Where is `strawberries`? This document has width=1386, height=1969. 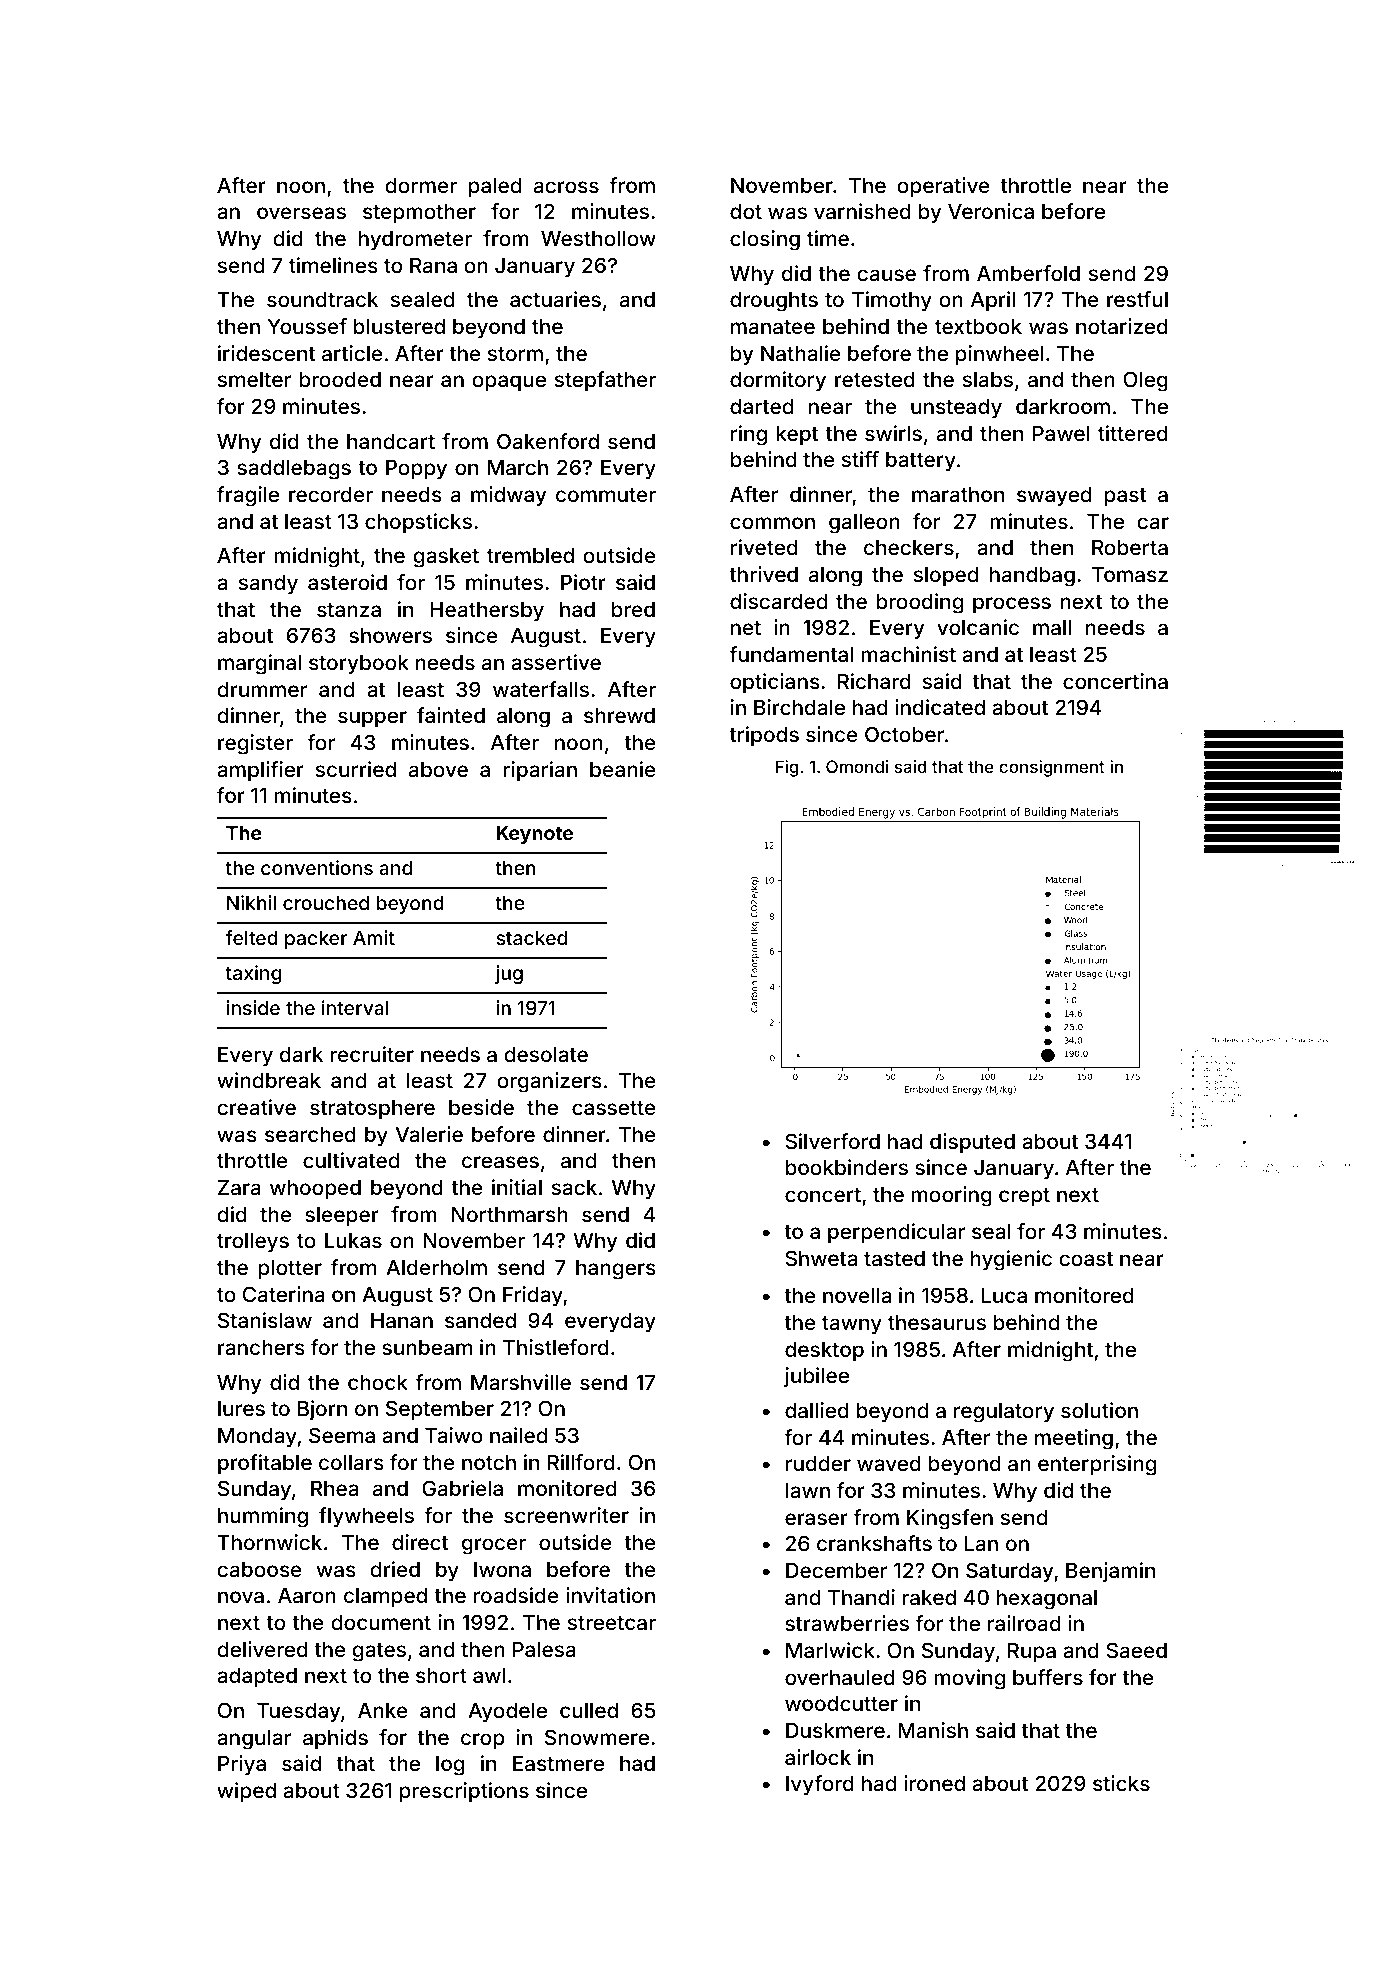 strawberries is located at coordinates (847, 1623).
